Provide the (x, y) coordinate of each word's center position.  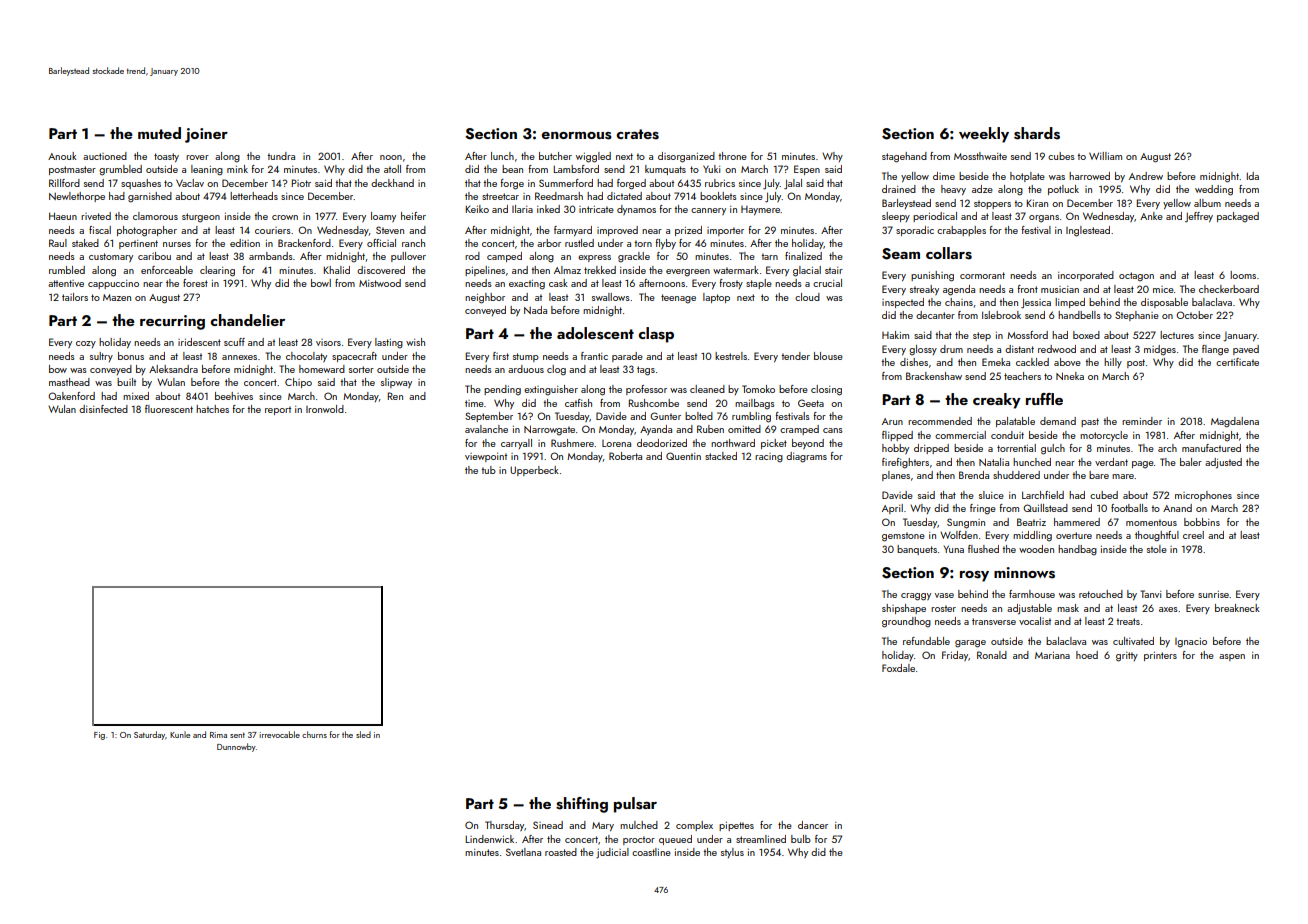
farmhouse (1032, 594)
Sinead (548, 825)
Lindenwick (490, 839)
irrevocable (279, 734)
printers (1160, 656)
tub (488, 470)
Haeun (63, 216)
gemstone (903, 537)
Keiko (477, 209)
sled (363, 734)
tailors (75, 297)
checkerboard (1229, 289)
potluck (1063, 190)
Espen (807, 170)
